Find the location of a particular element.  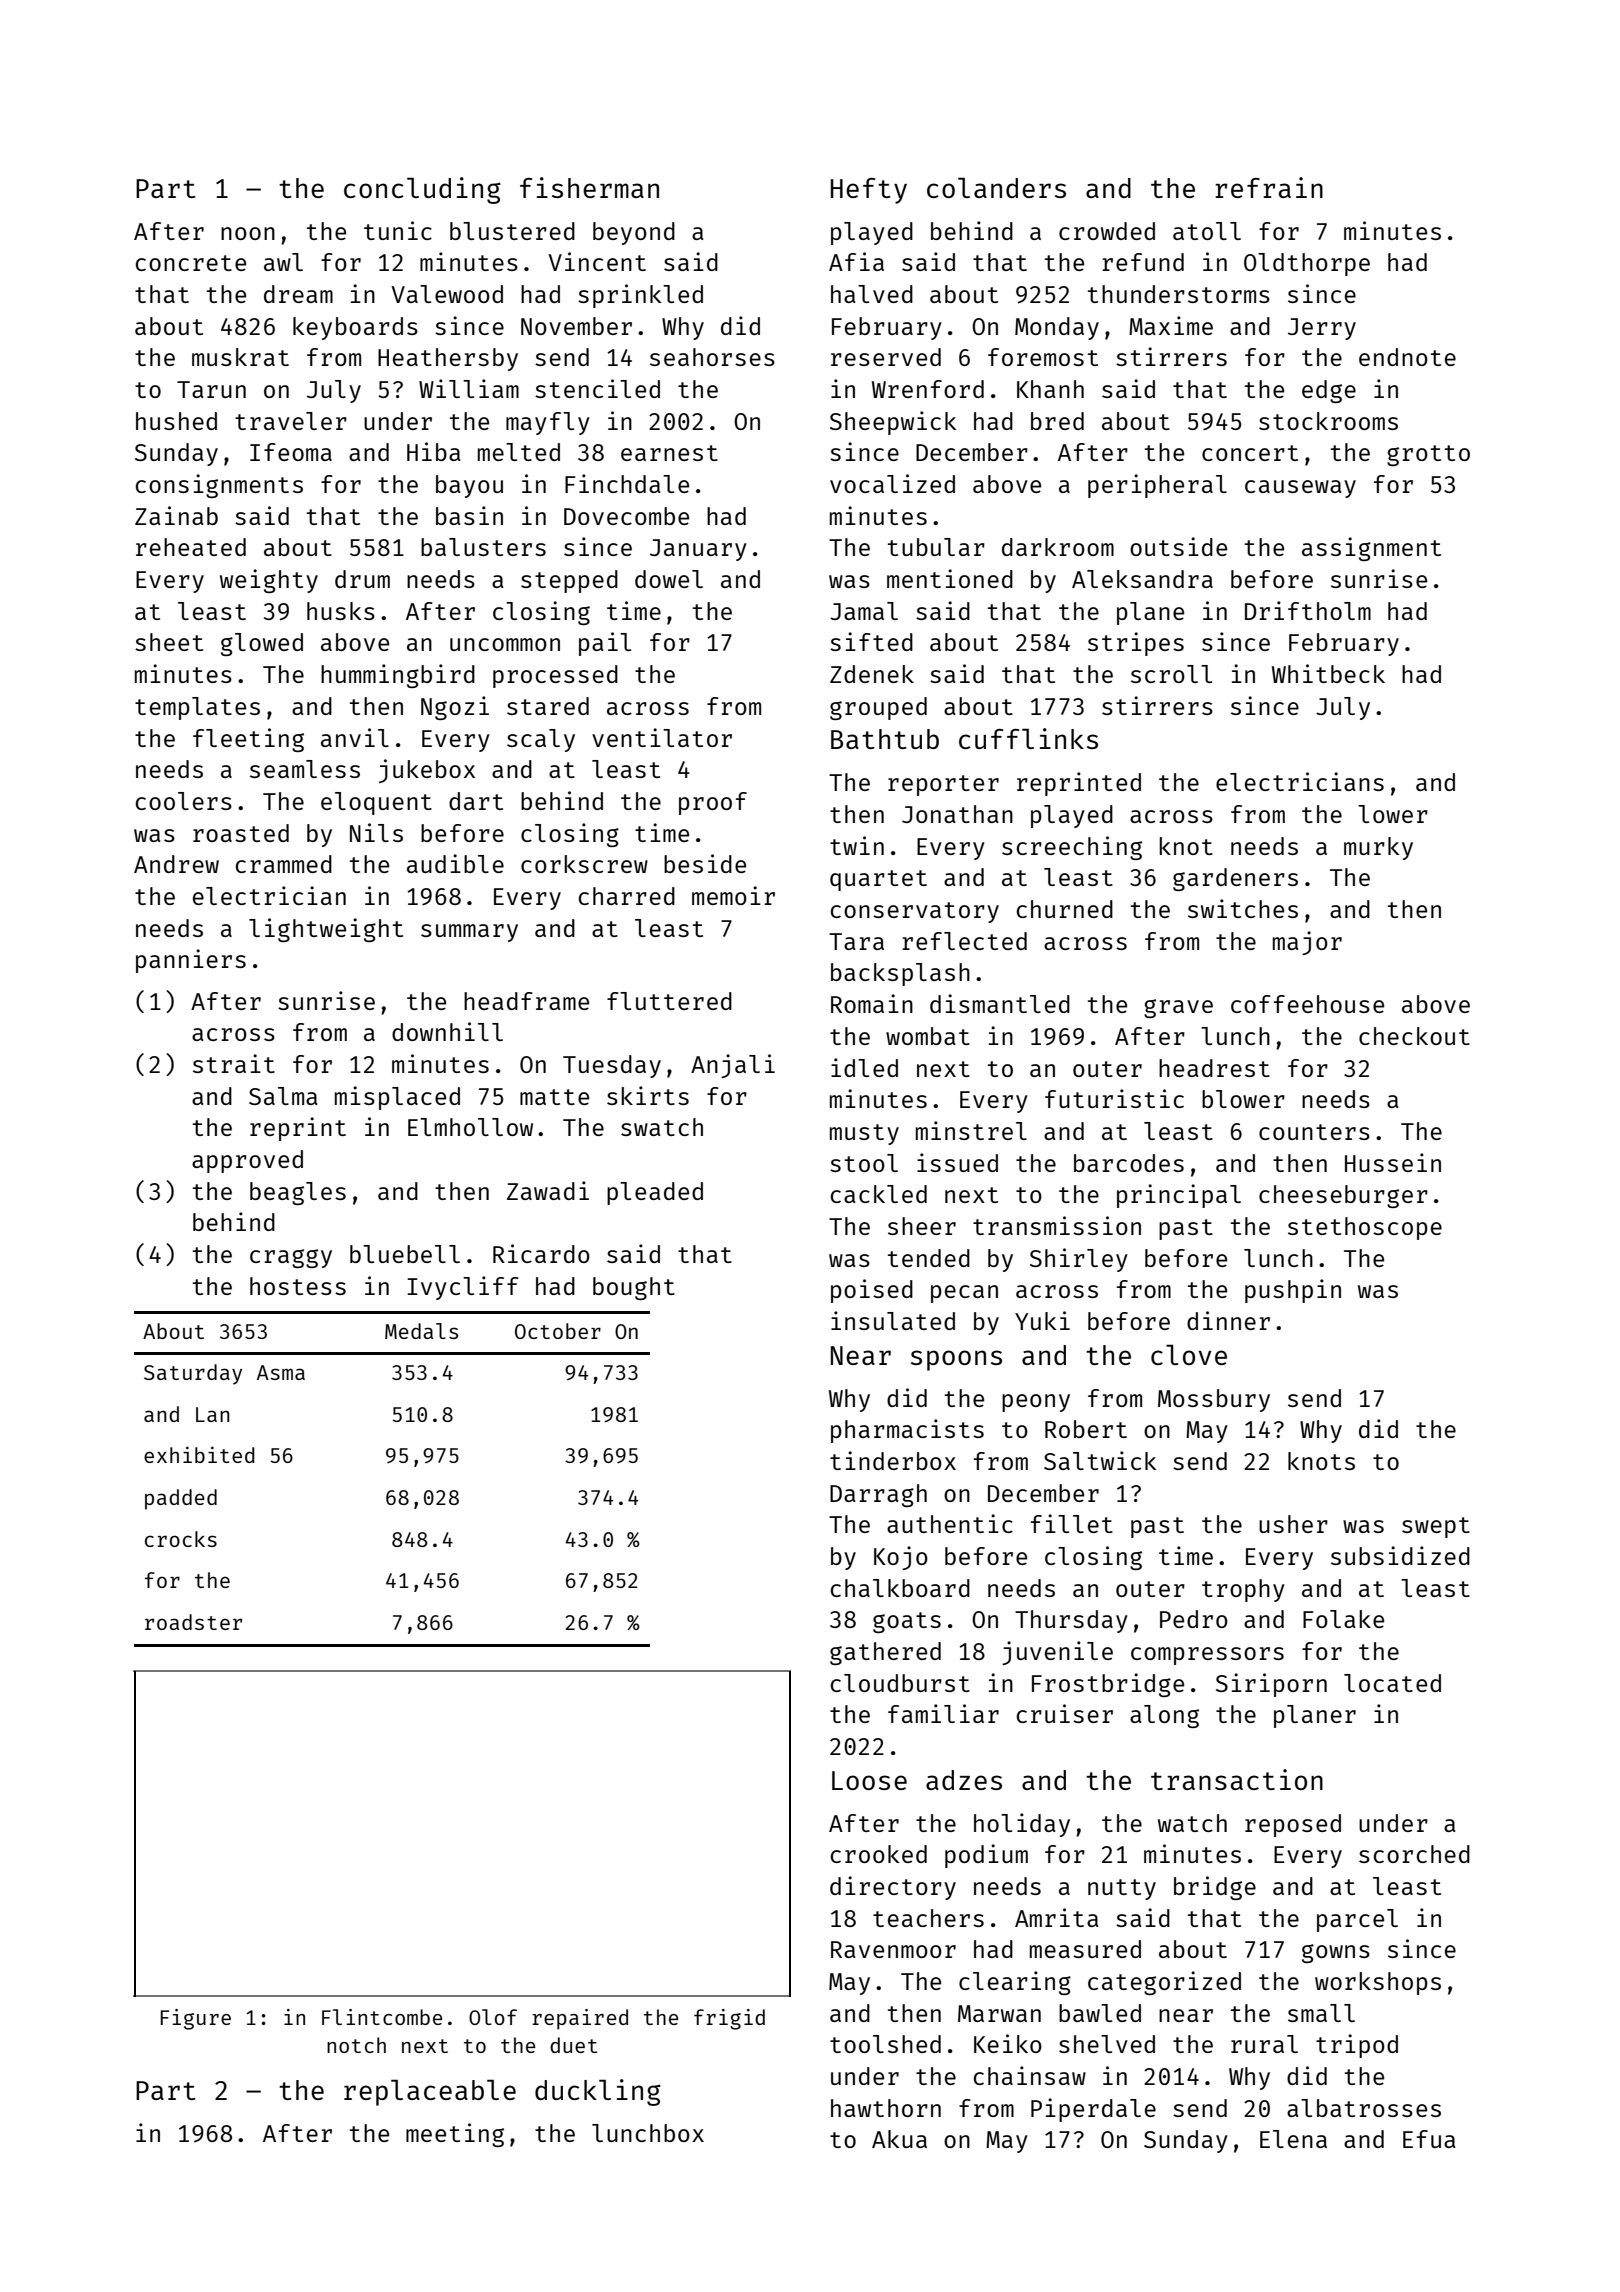

Akua is located at coordinates (899, 2139).
